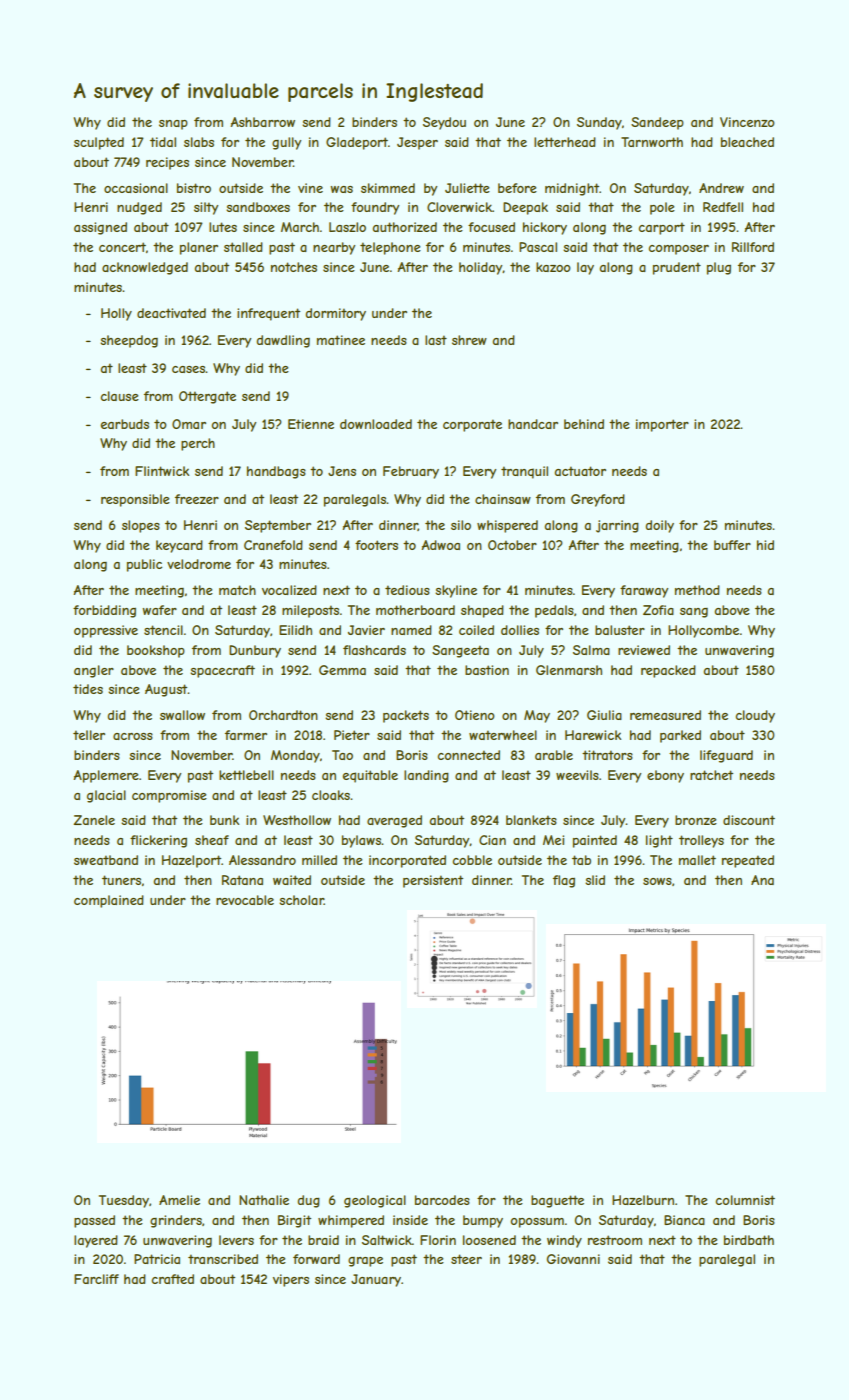 Image resolution: width=849 pixels, height=1400 pixels. I want to click on cobble, so click(472, 860).
